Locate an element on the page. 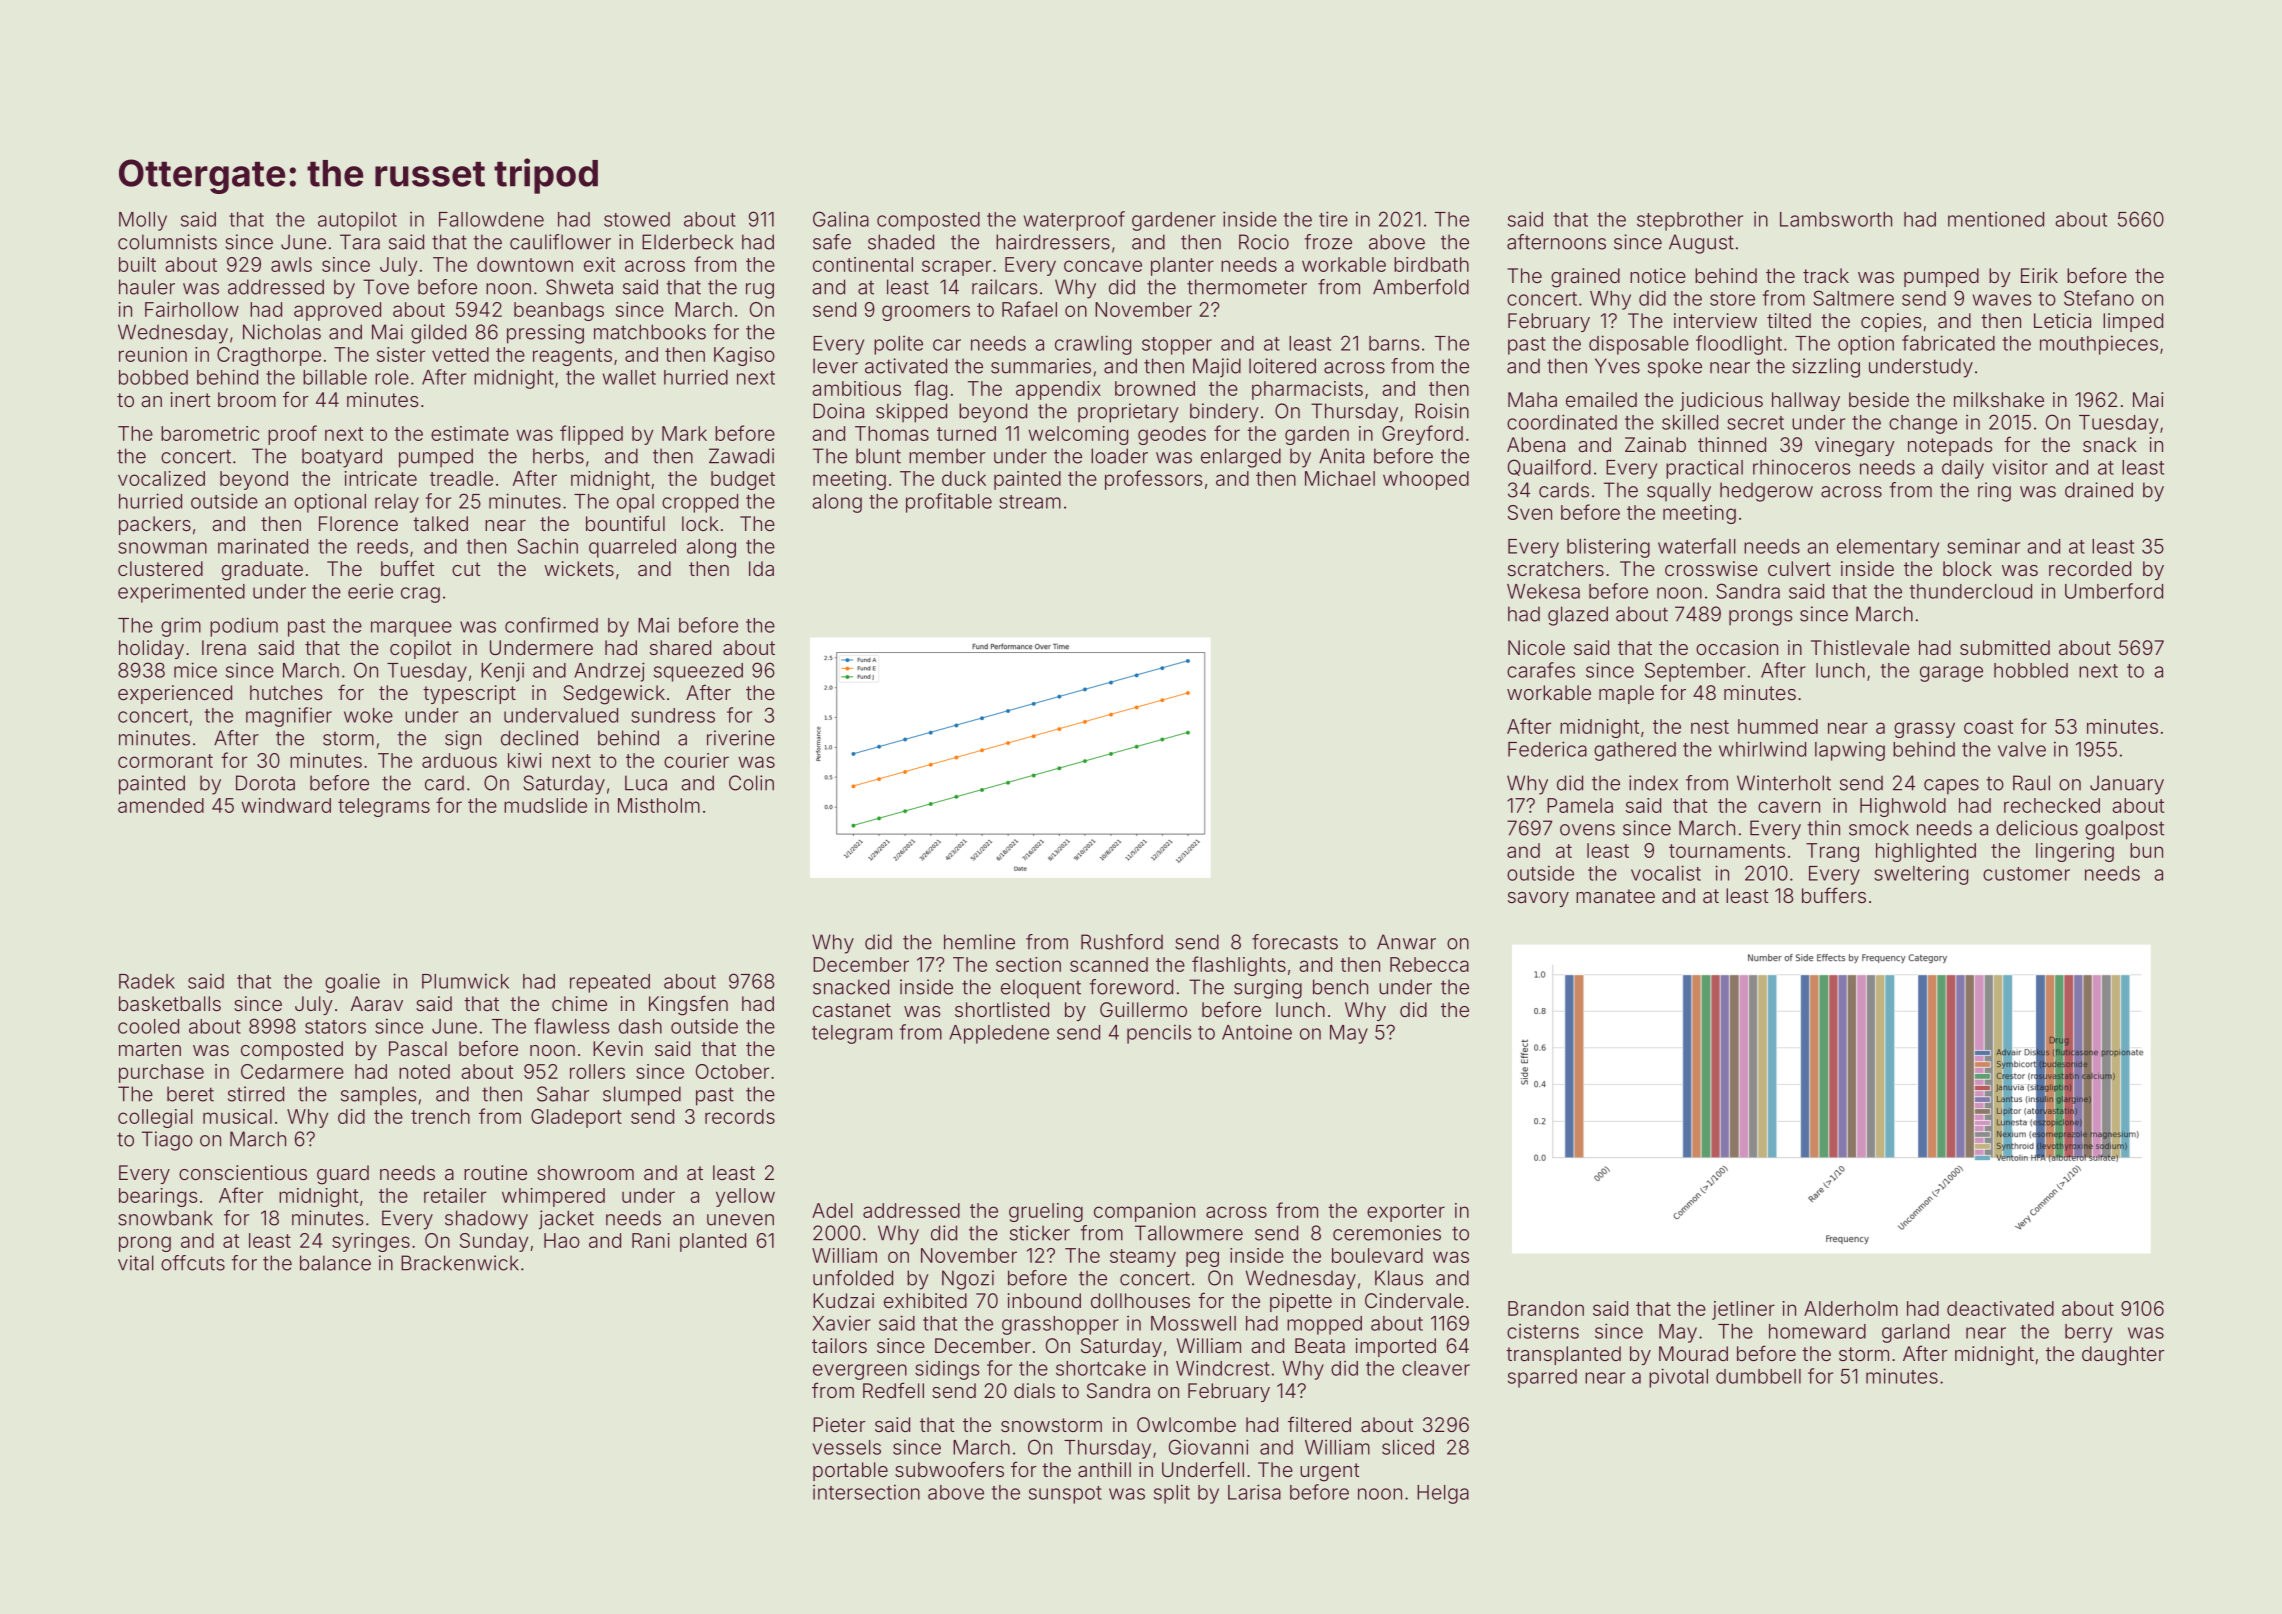 This image has width=2282, height=1614. Shweta is located at coordinates (579, 287).
